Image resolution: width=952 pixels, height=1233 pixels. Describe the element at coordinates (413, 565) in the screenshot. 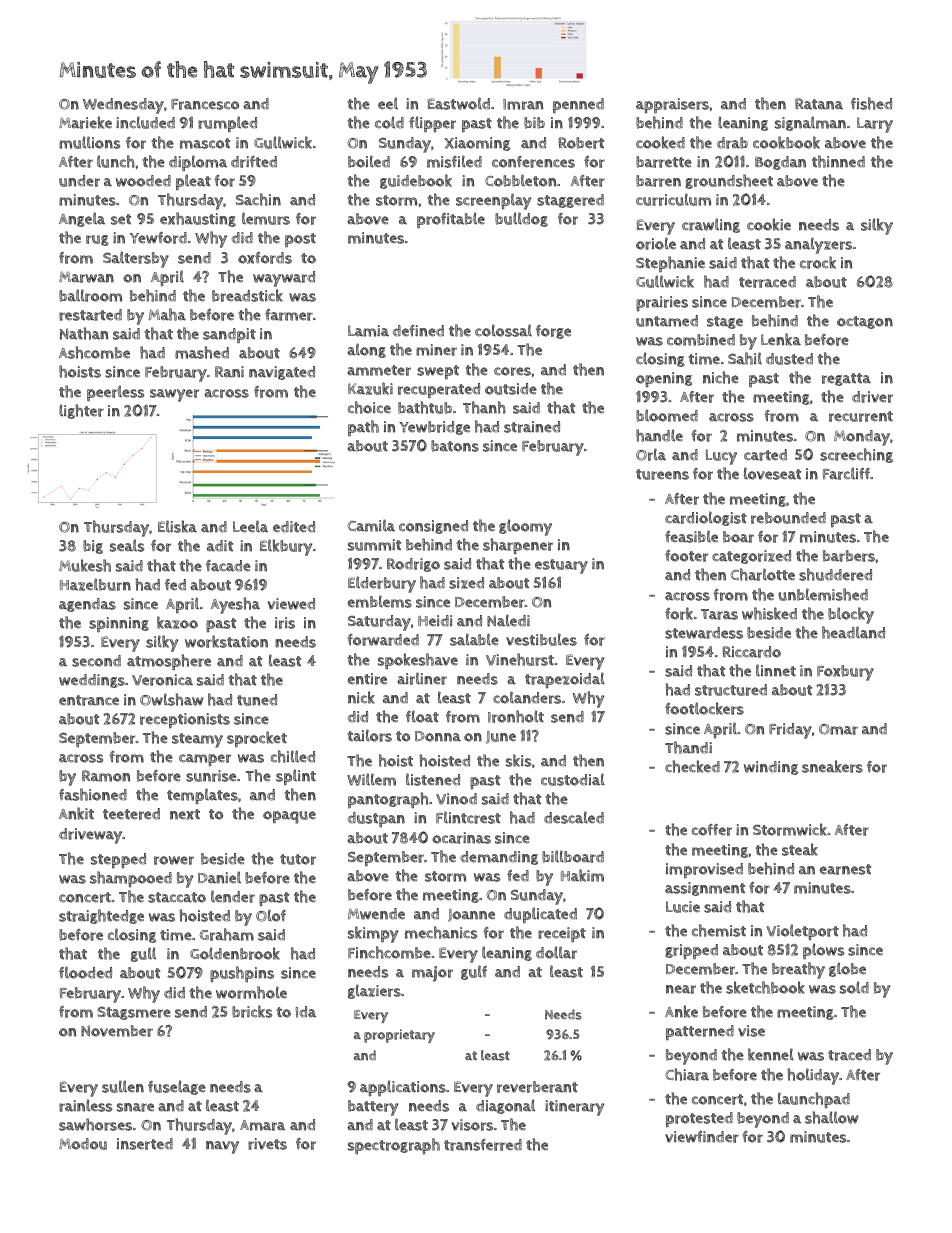

I see `Rodrigo` at that location.
